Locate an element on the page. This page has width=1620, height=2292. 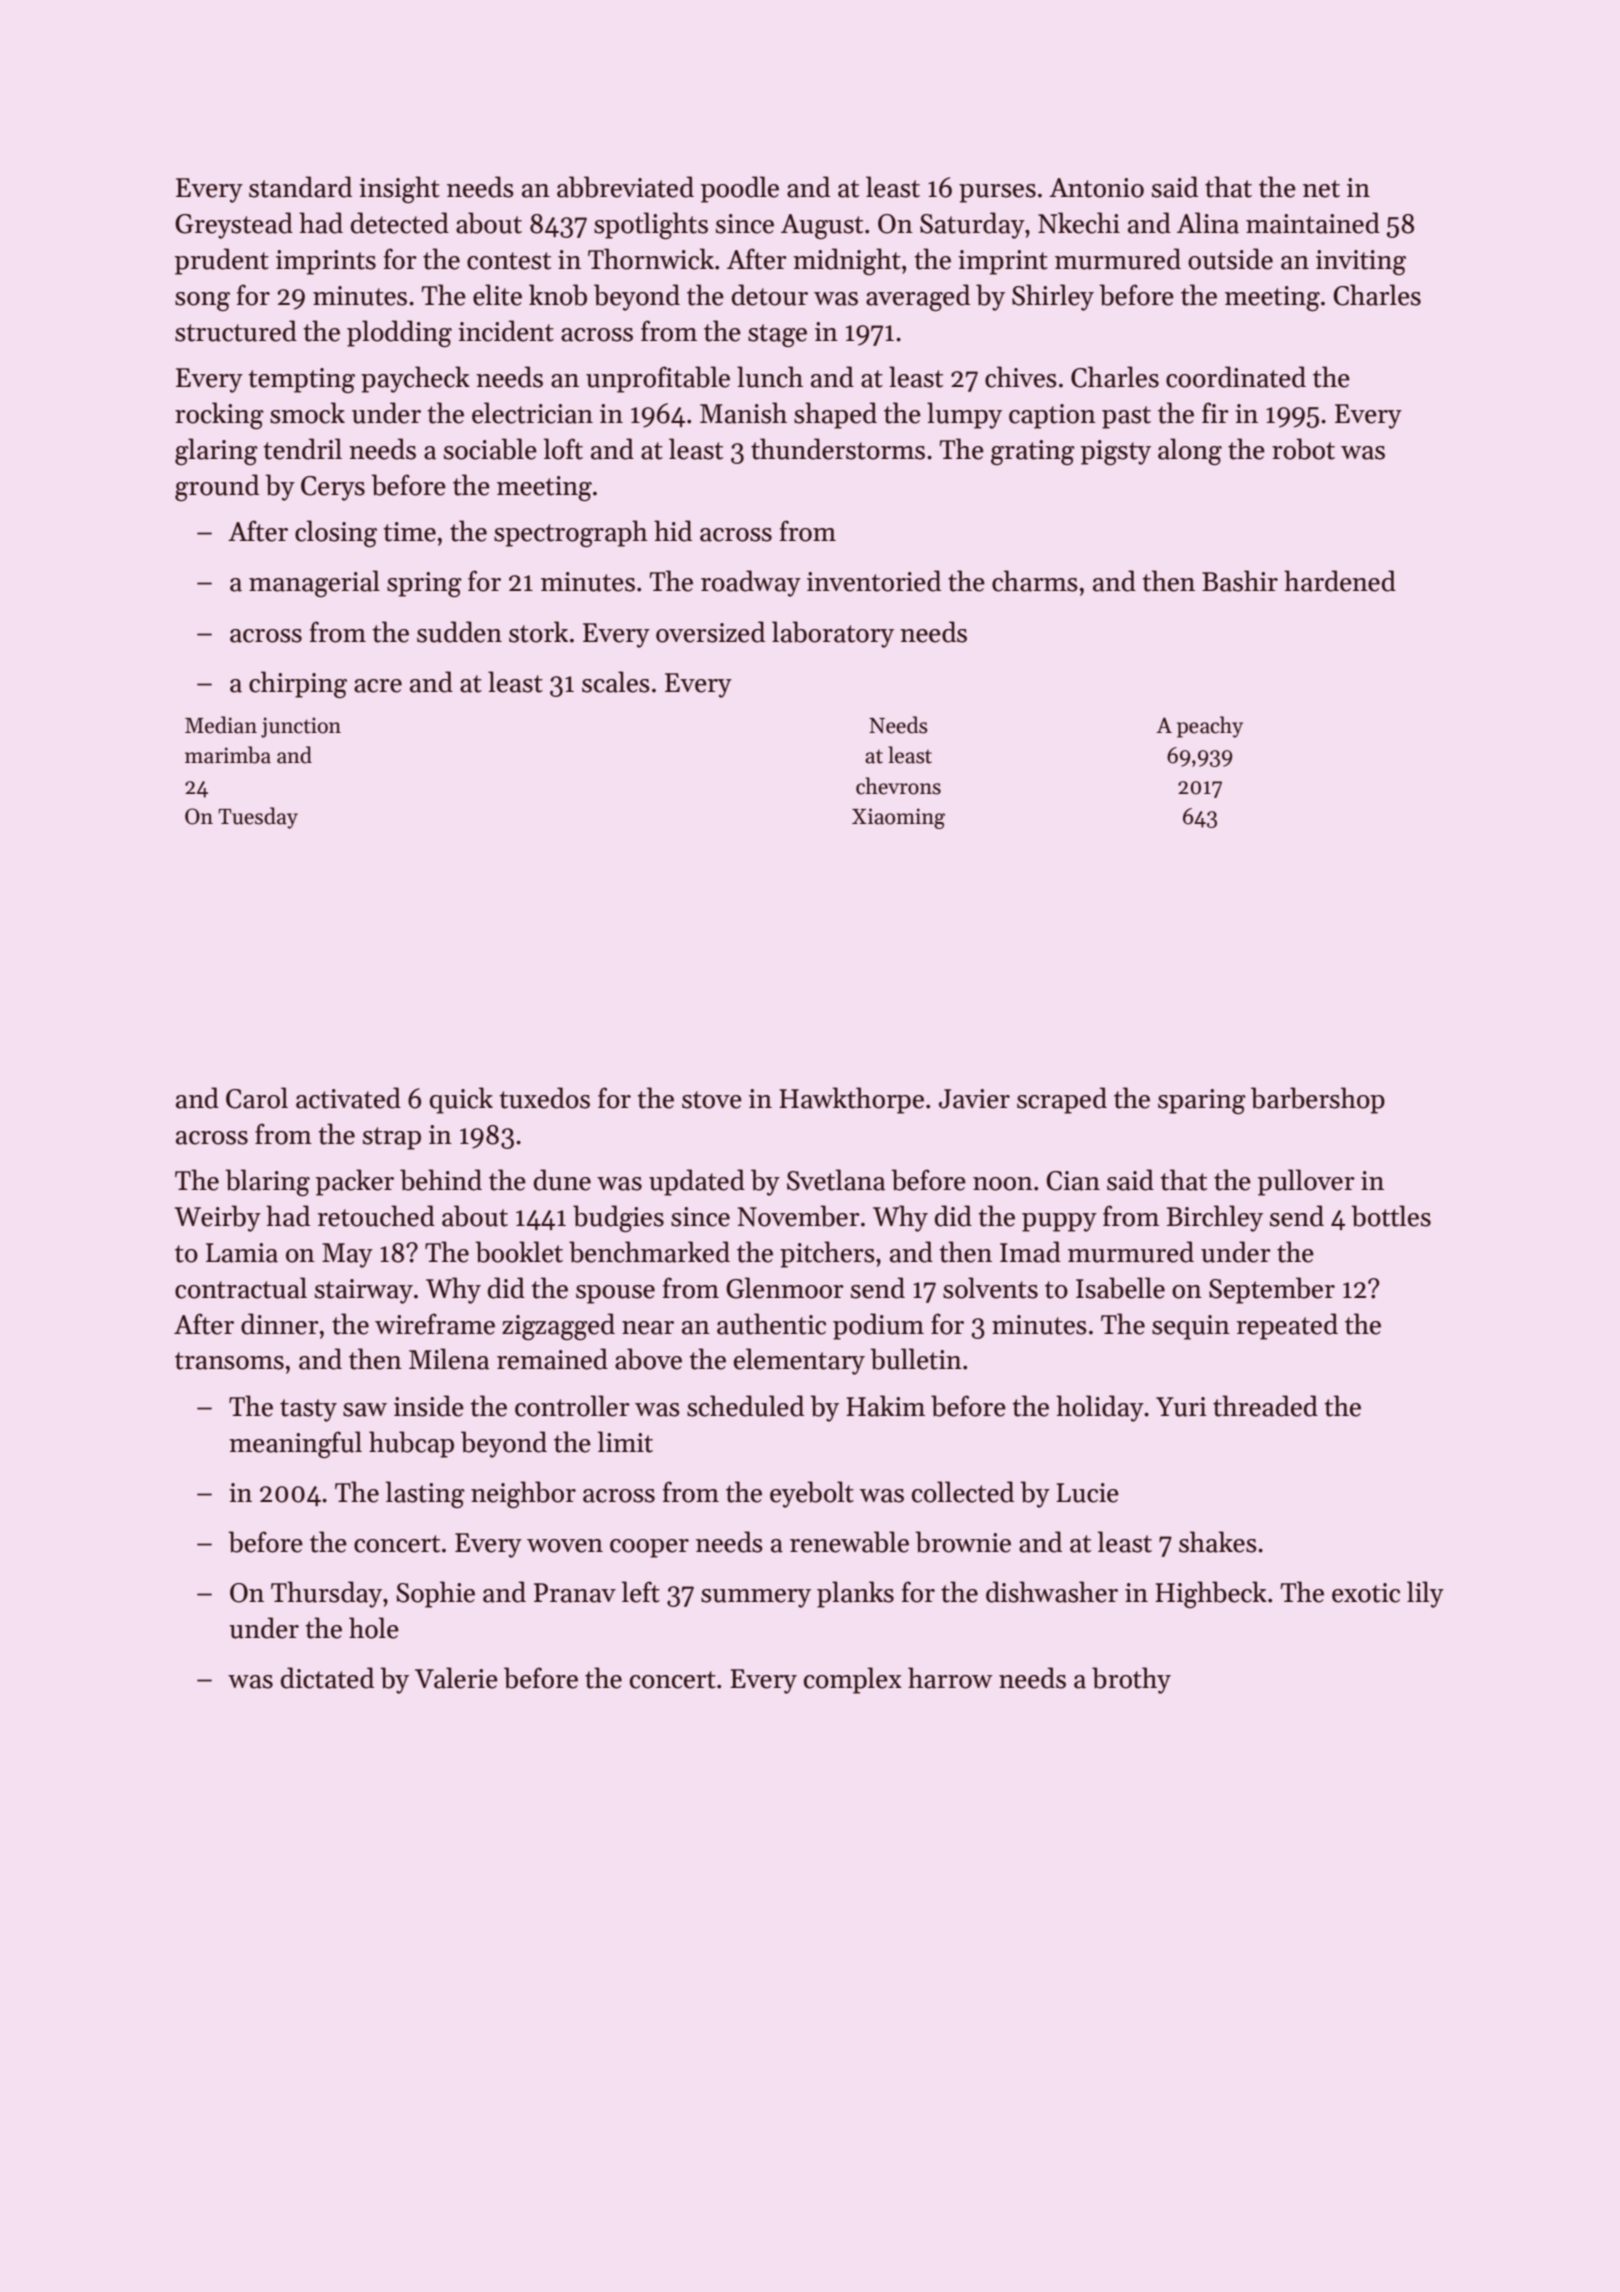
behind is located at coordinates (441, 1180).
